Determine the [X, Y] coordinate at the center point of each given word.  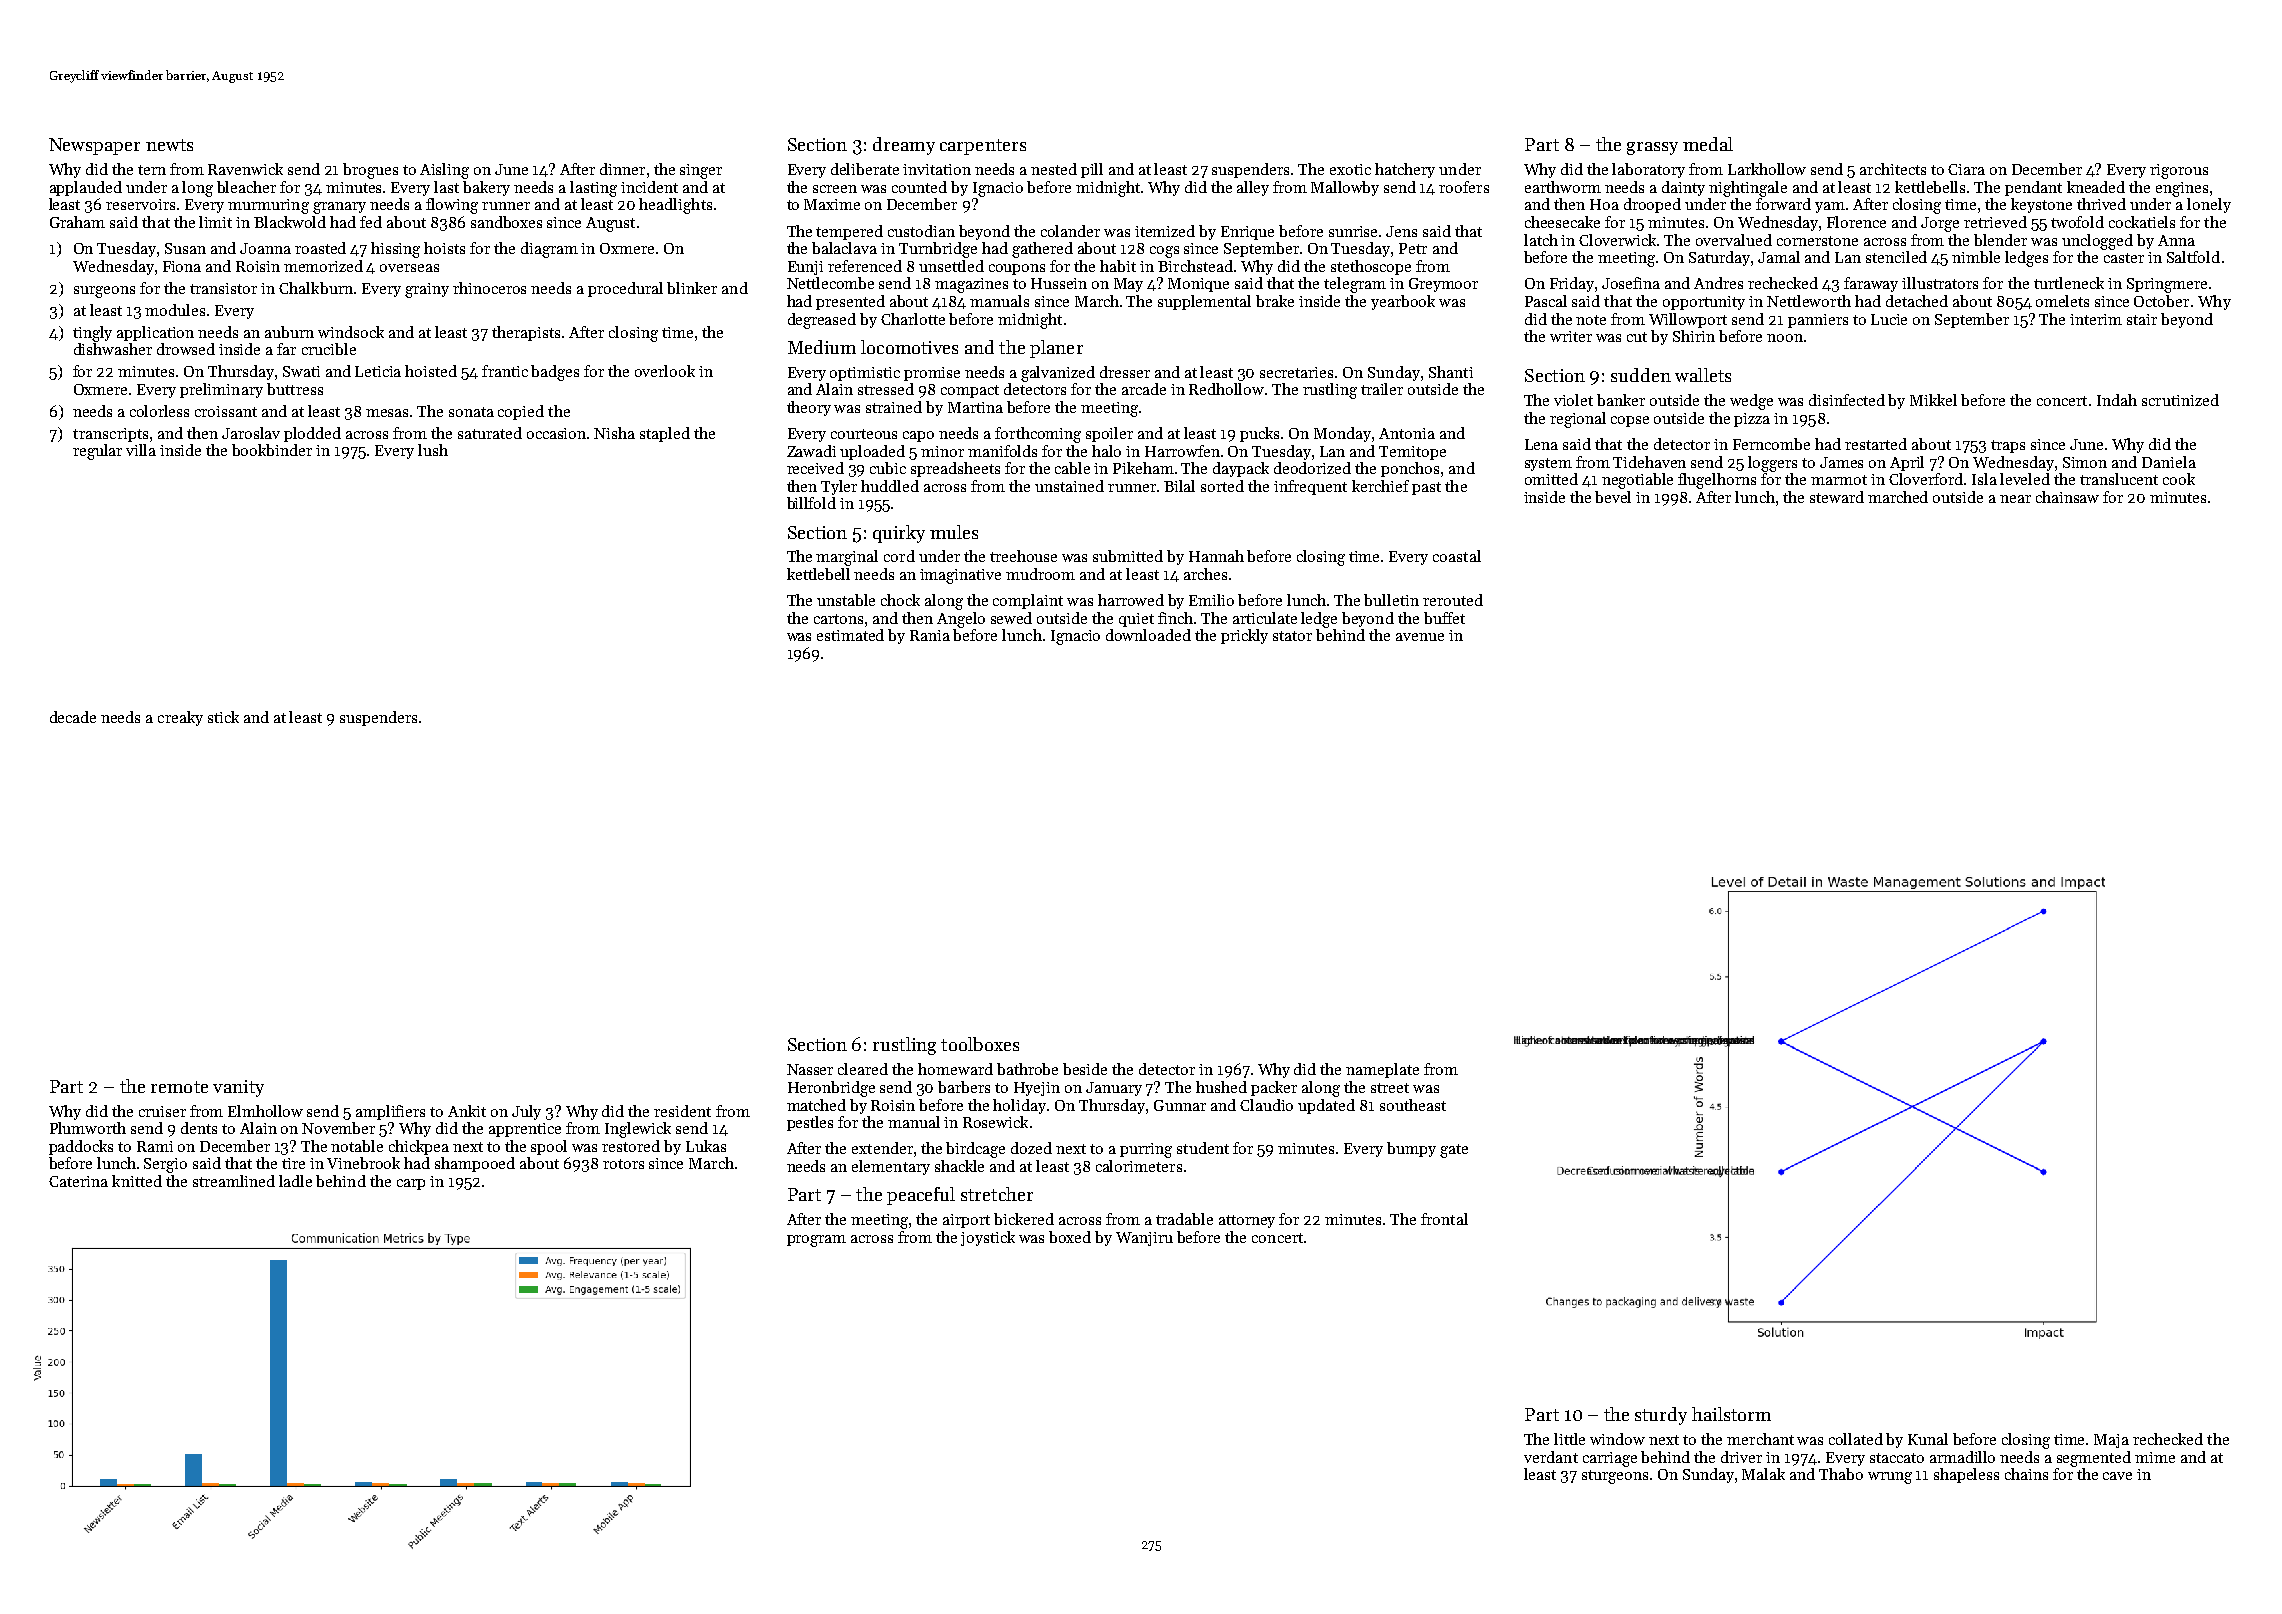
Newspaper [94, 146]
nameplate [1382, 1070]
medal [1708, 144]
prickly [1244, 636]
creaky [180, 718]
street [1390, 1088]
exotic [1350, 169]
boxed [1070, 1237]
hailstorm [1731, 1414]
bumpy [1411, 1149]
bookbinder [272, 450]
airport [966, 1221]
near [2015, 499]
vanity [238, 1088]
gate [1454, 1151]
